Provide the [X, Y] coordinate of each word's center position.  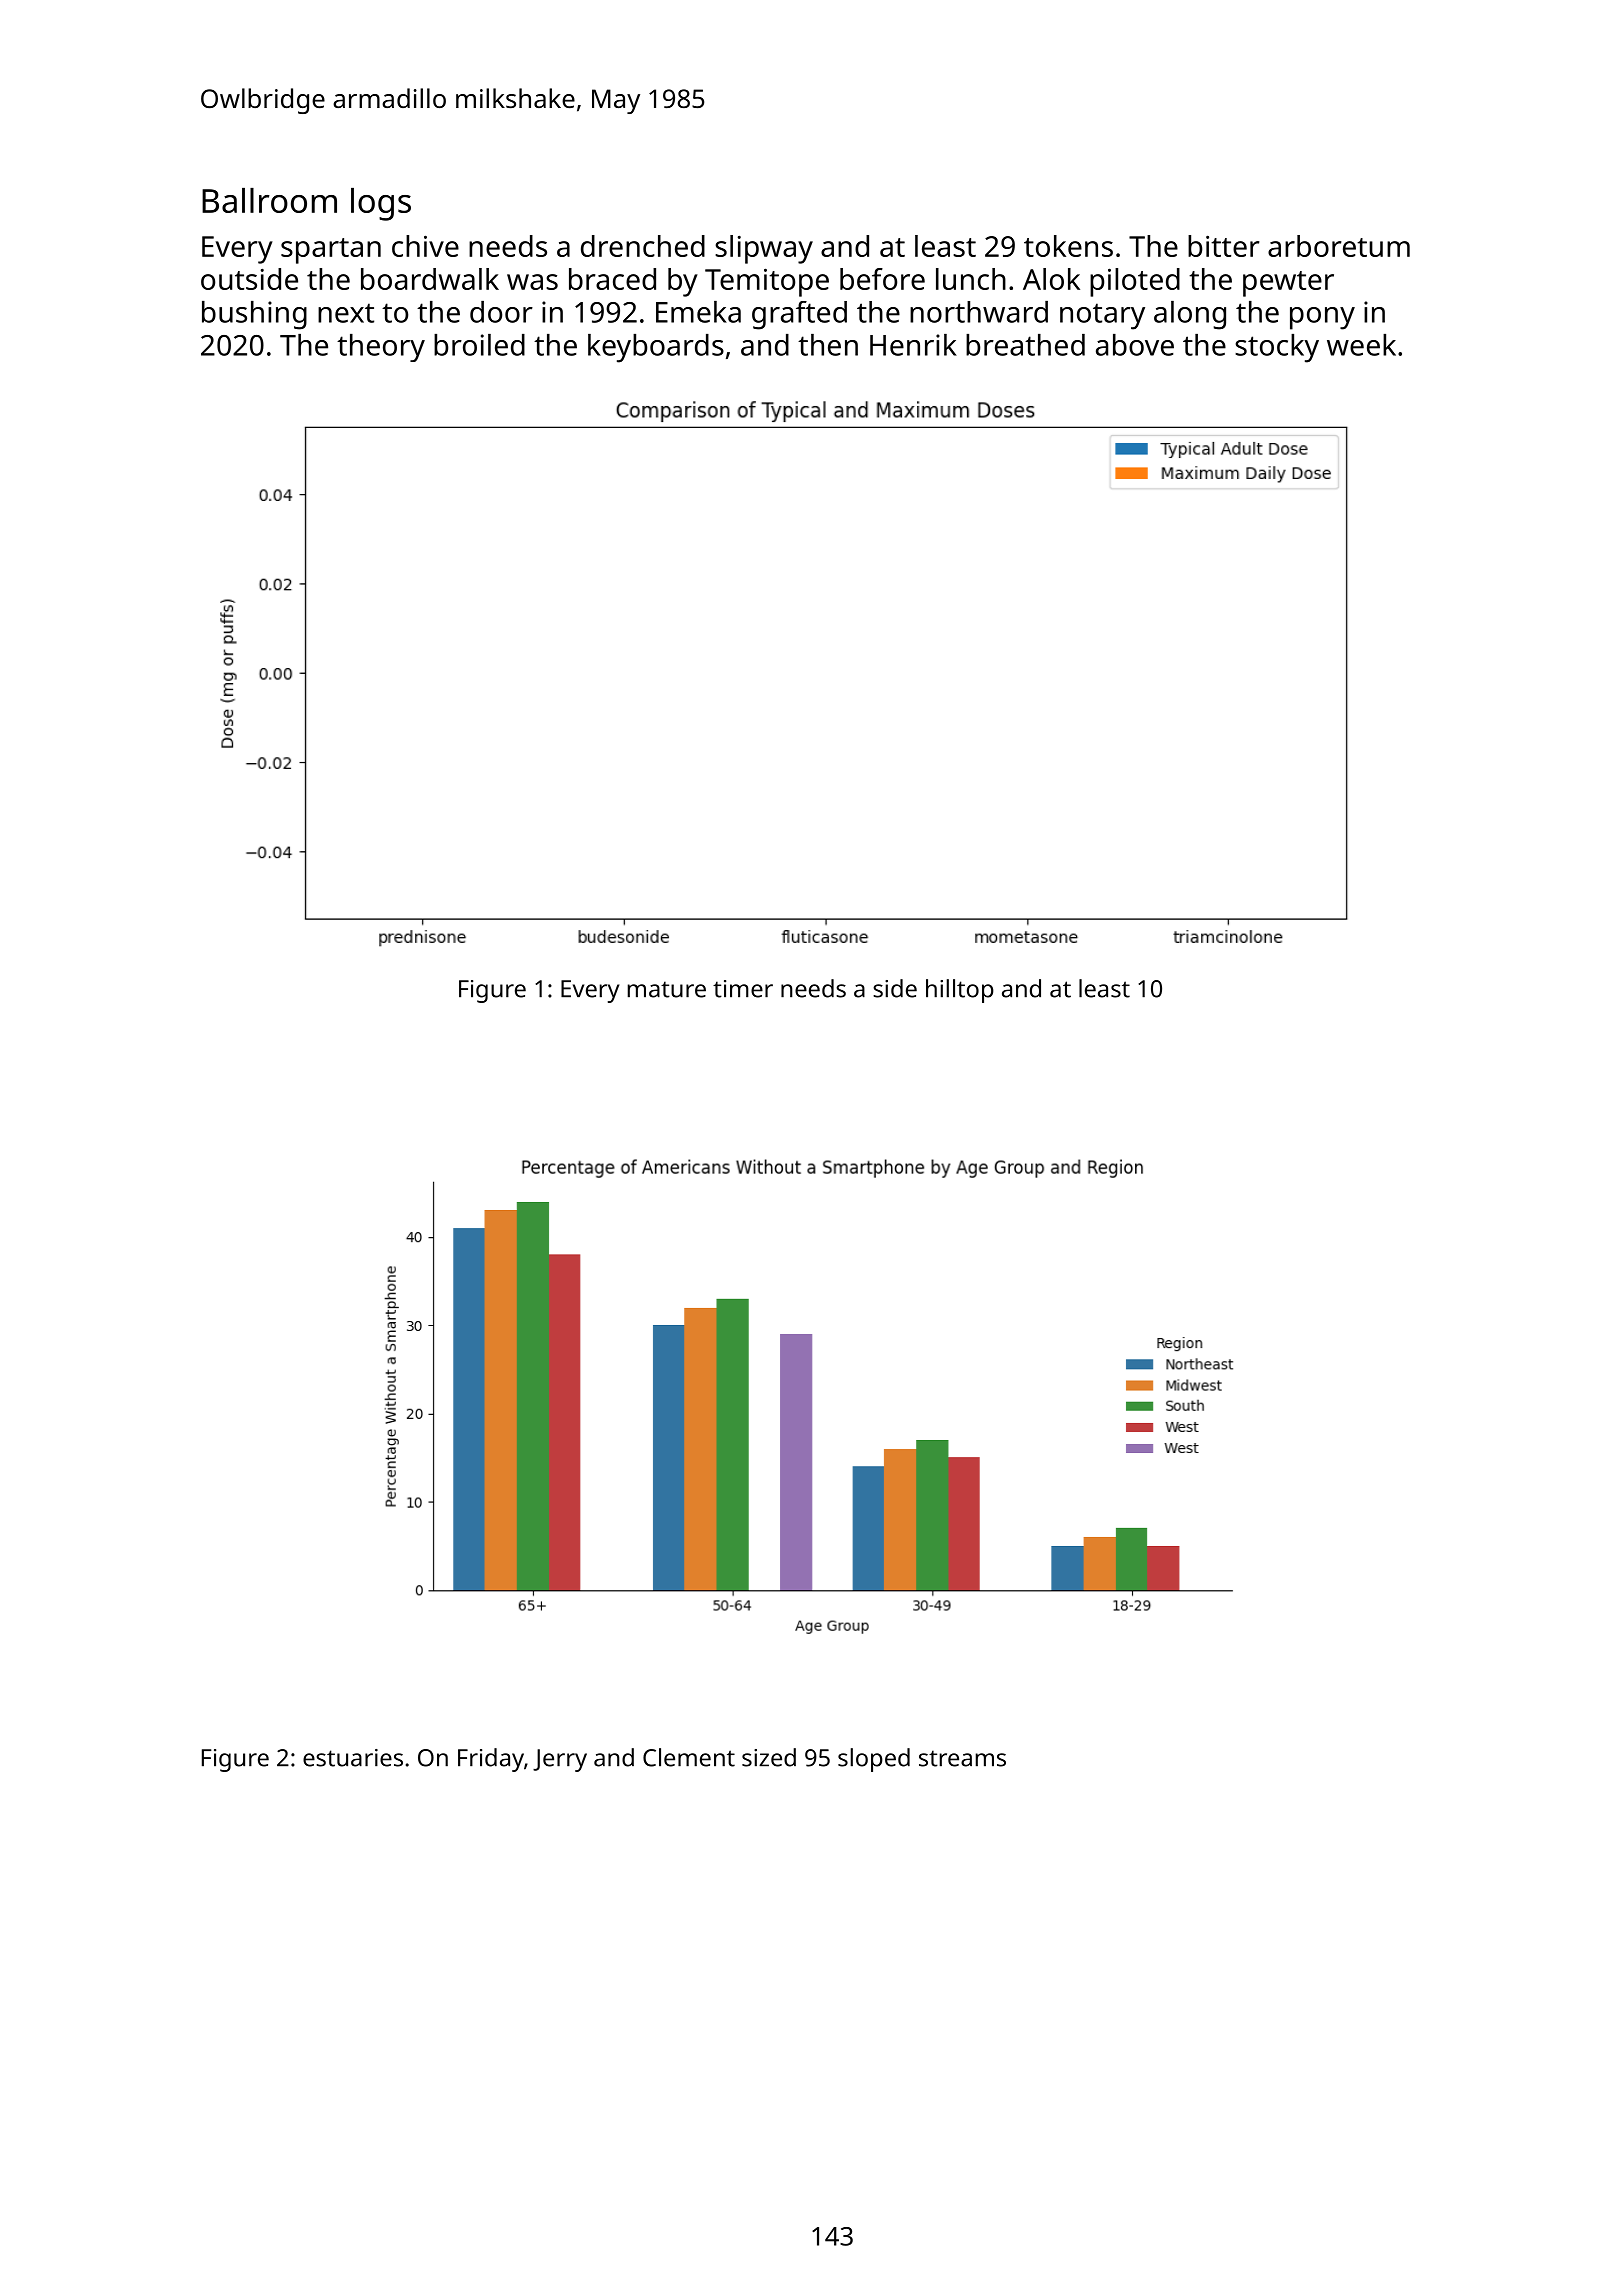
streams [962, 1758]
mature [667, 989]
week [1361, 345]
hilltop [960, 991]
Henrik [913, 345]
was [532, 282]
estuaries [353, 1758]
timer [743, 989]
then [828, 345]
